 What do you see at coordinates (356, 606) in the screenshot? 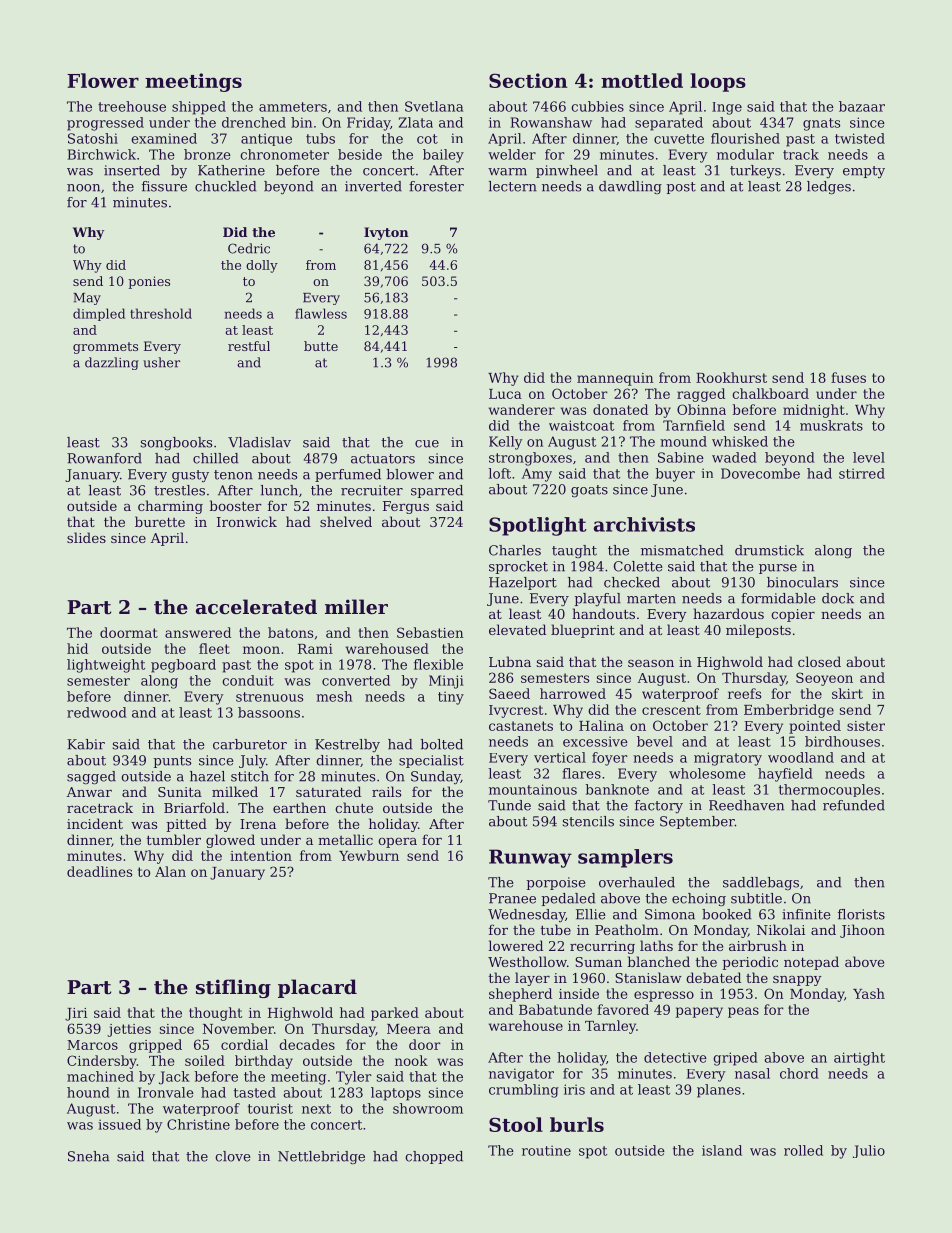
I see `miller` at bounding box center [356, 606].
